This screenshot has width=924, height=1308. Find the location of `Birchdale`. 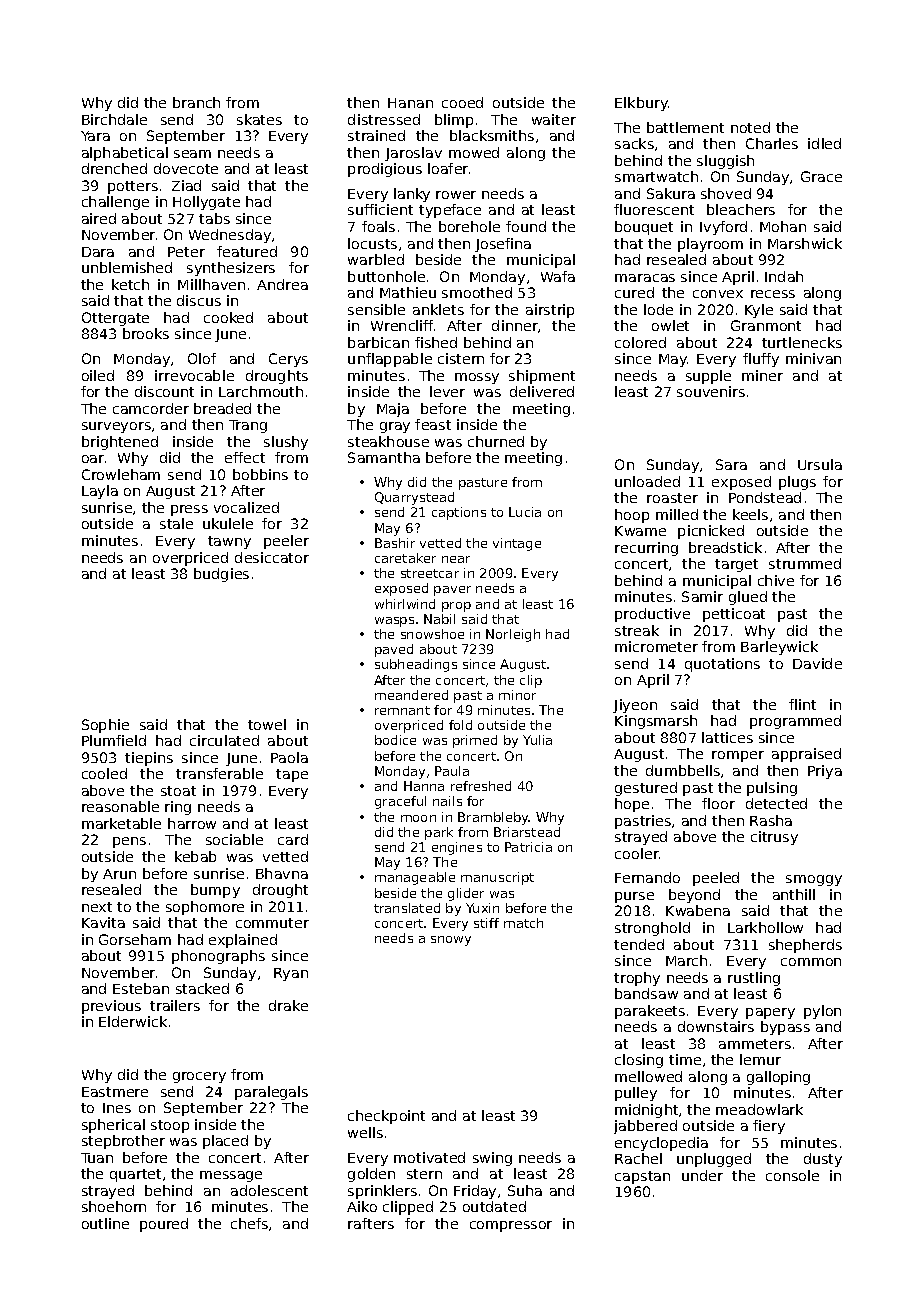

Birchdale is located at coordinates (114, 119).
